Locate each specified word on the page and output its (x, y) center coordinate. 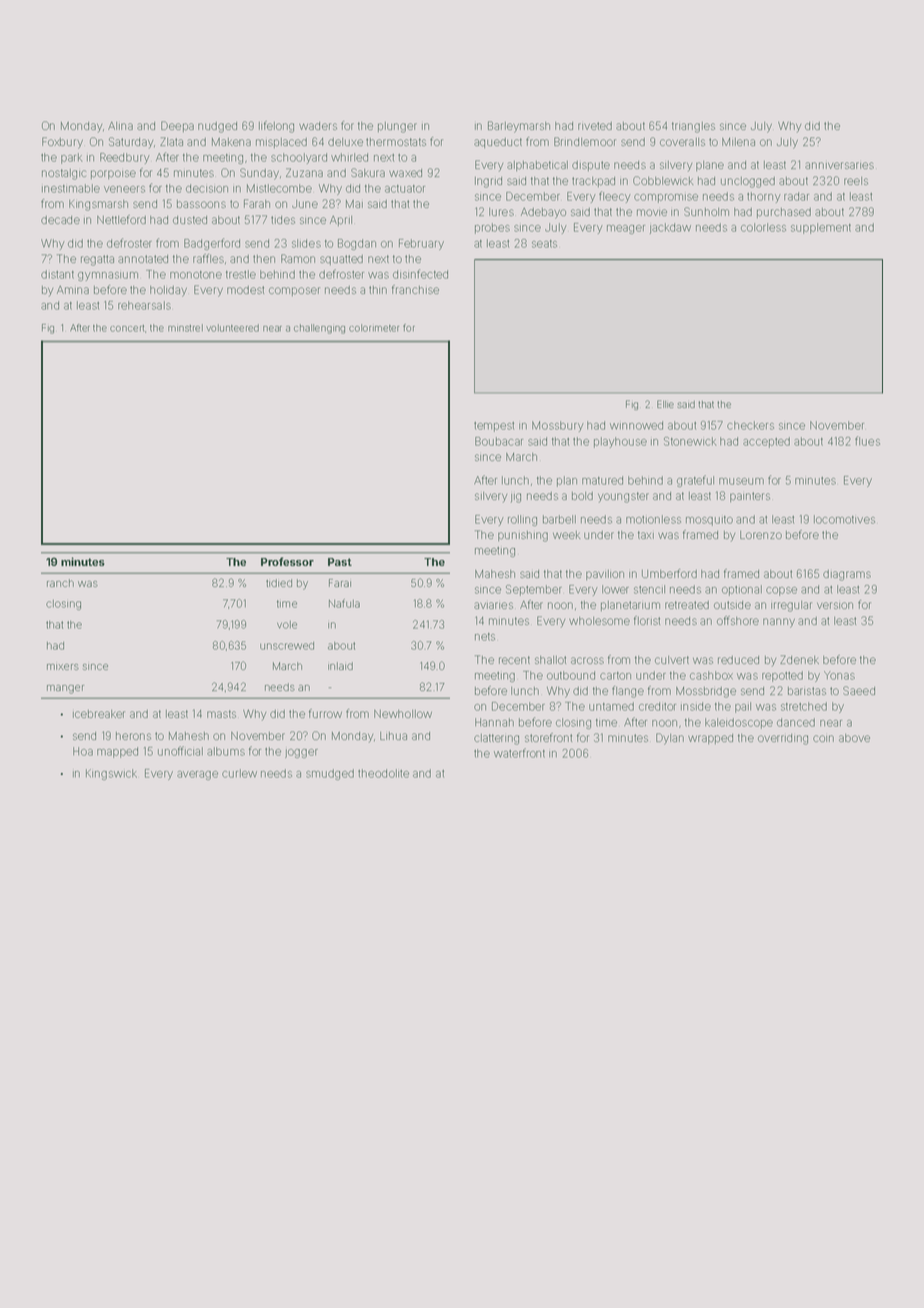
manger (65, 689)
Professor (287, 561)
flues (867, 441)
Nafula (344, 603)
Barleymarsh (519, 127)
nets (485, 637)
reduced (738, 660)
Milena (738, 142)
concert (127, 328)
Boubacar (499, 441)
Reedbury (125, 158)
